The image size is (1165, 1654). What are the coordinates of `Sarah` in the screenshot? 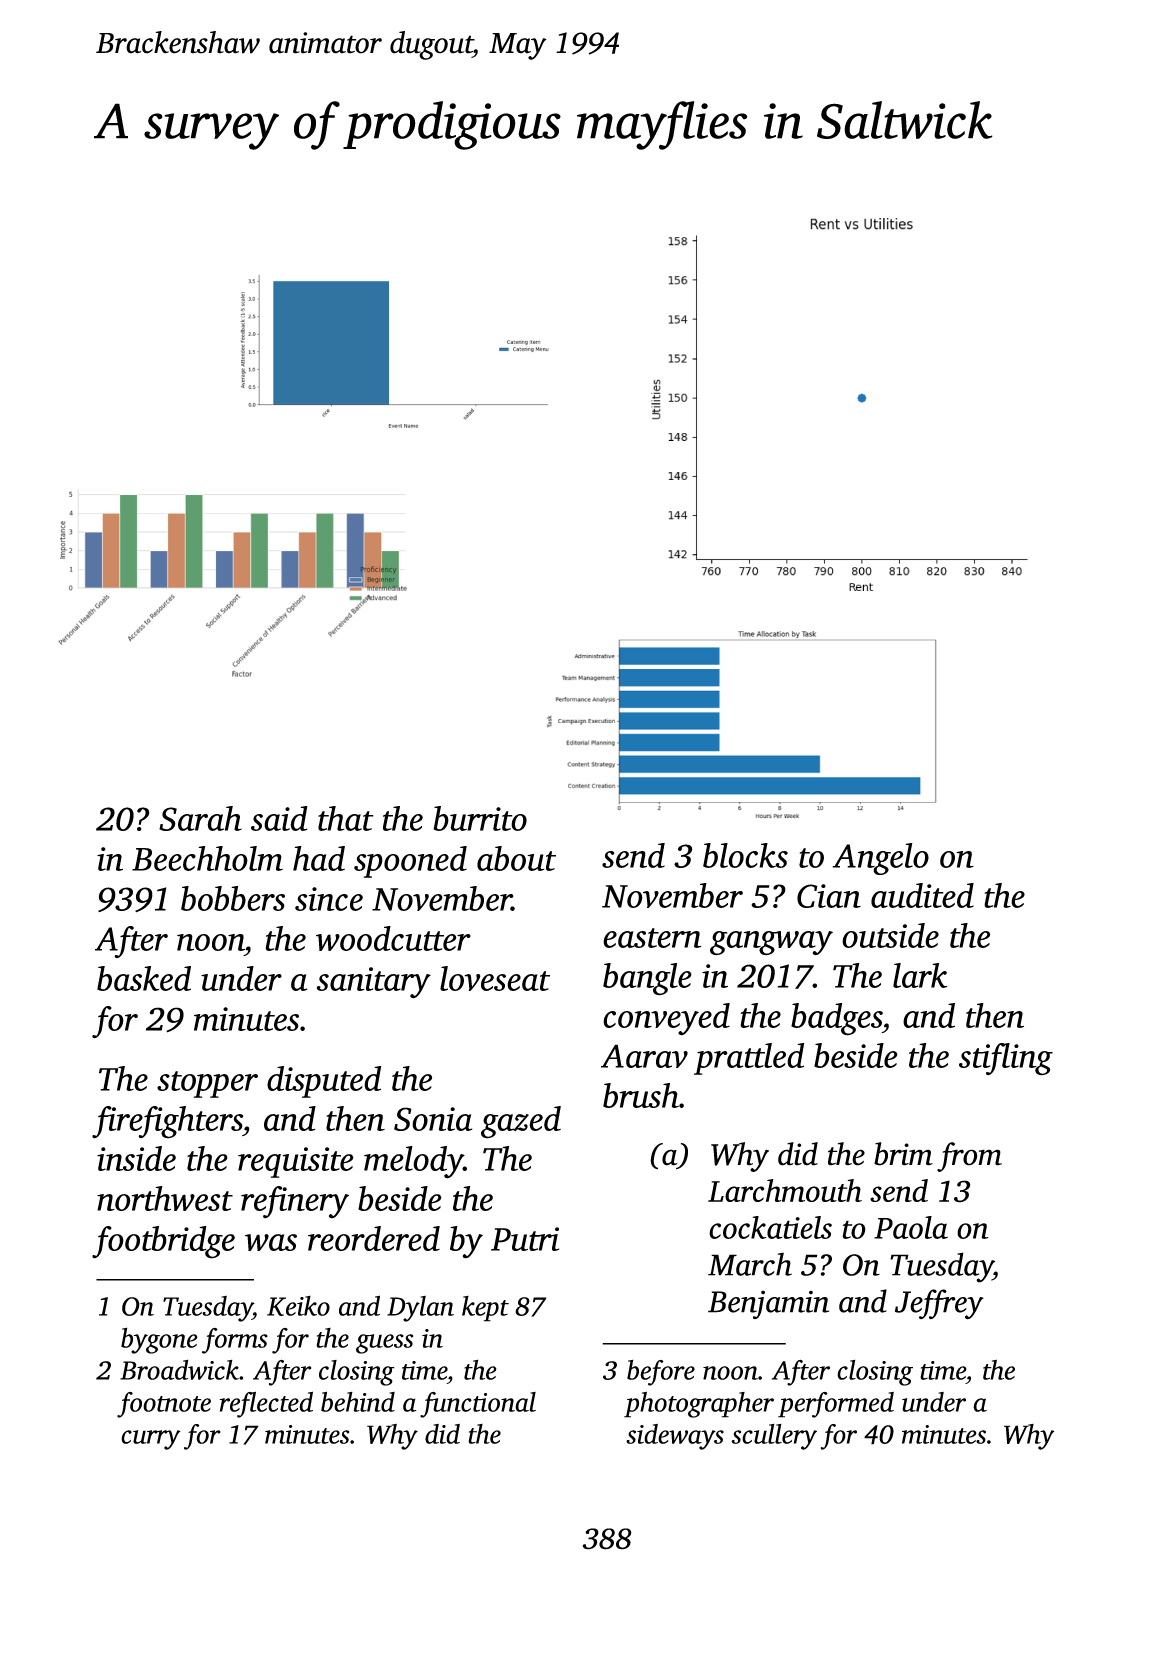 It's located at (200, 818).
